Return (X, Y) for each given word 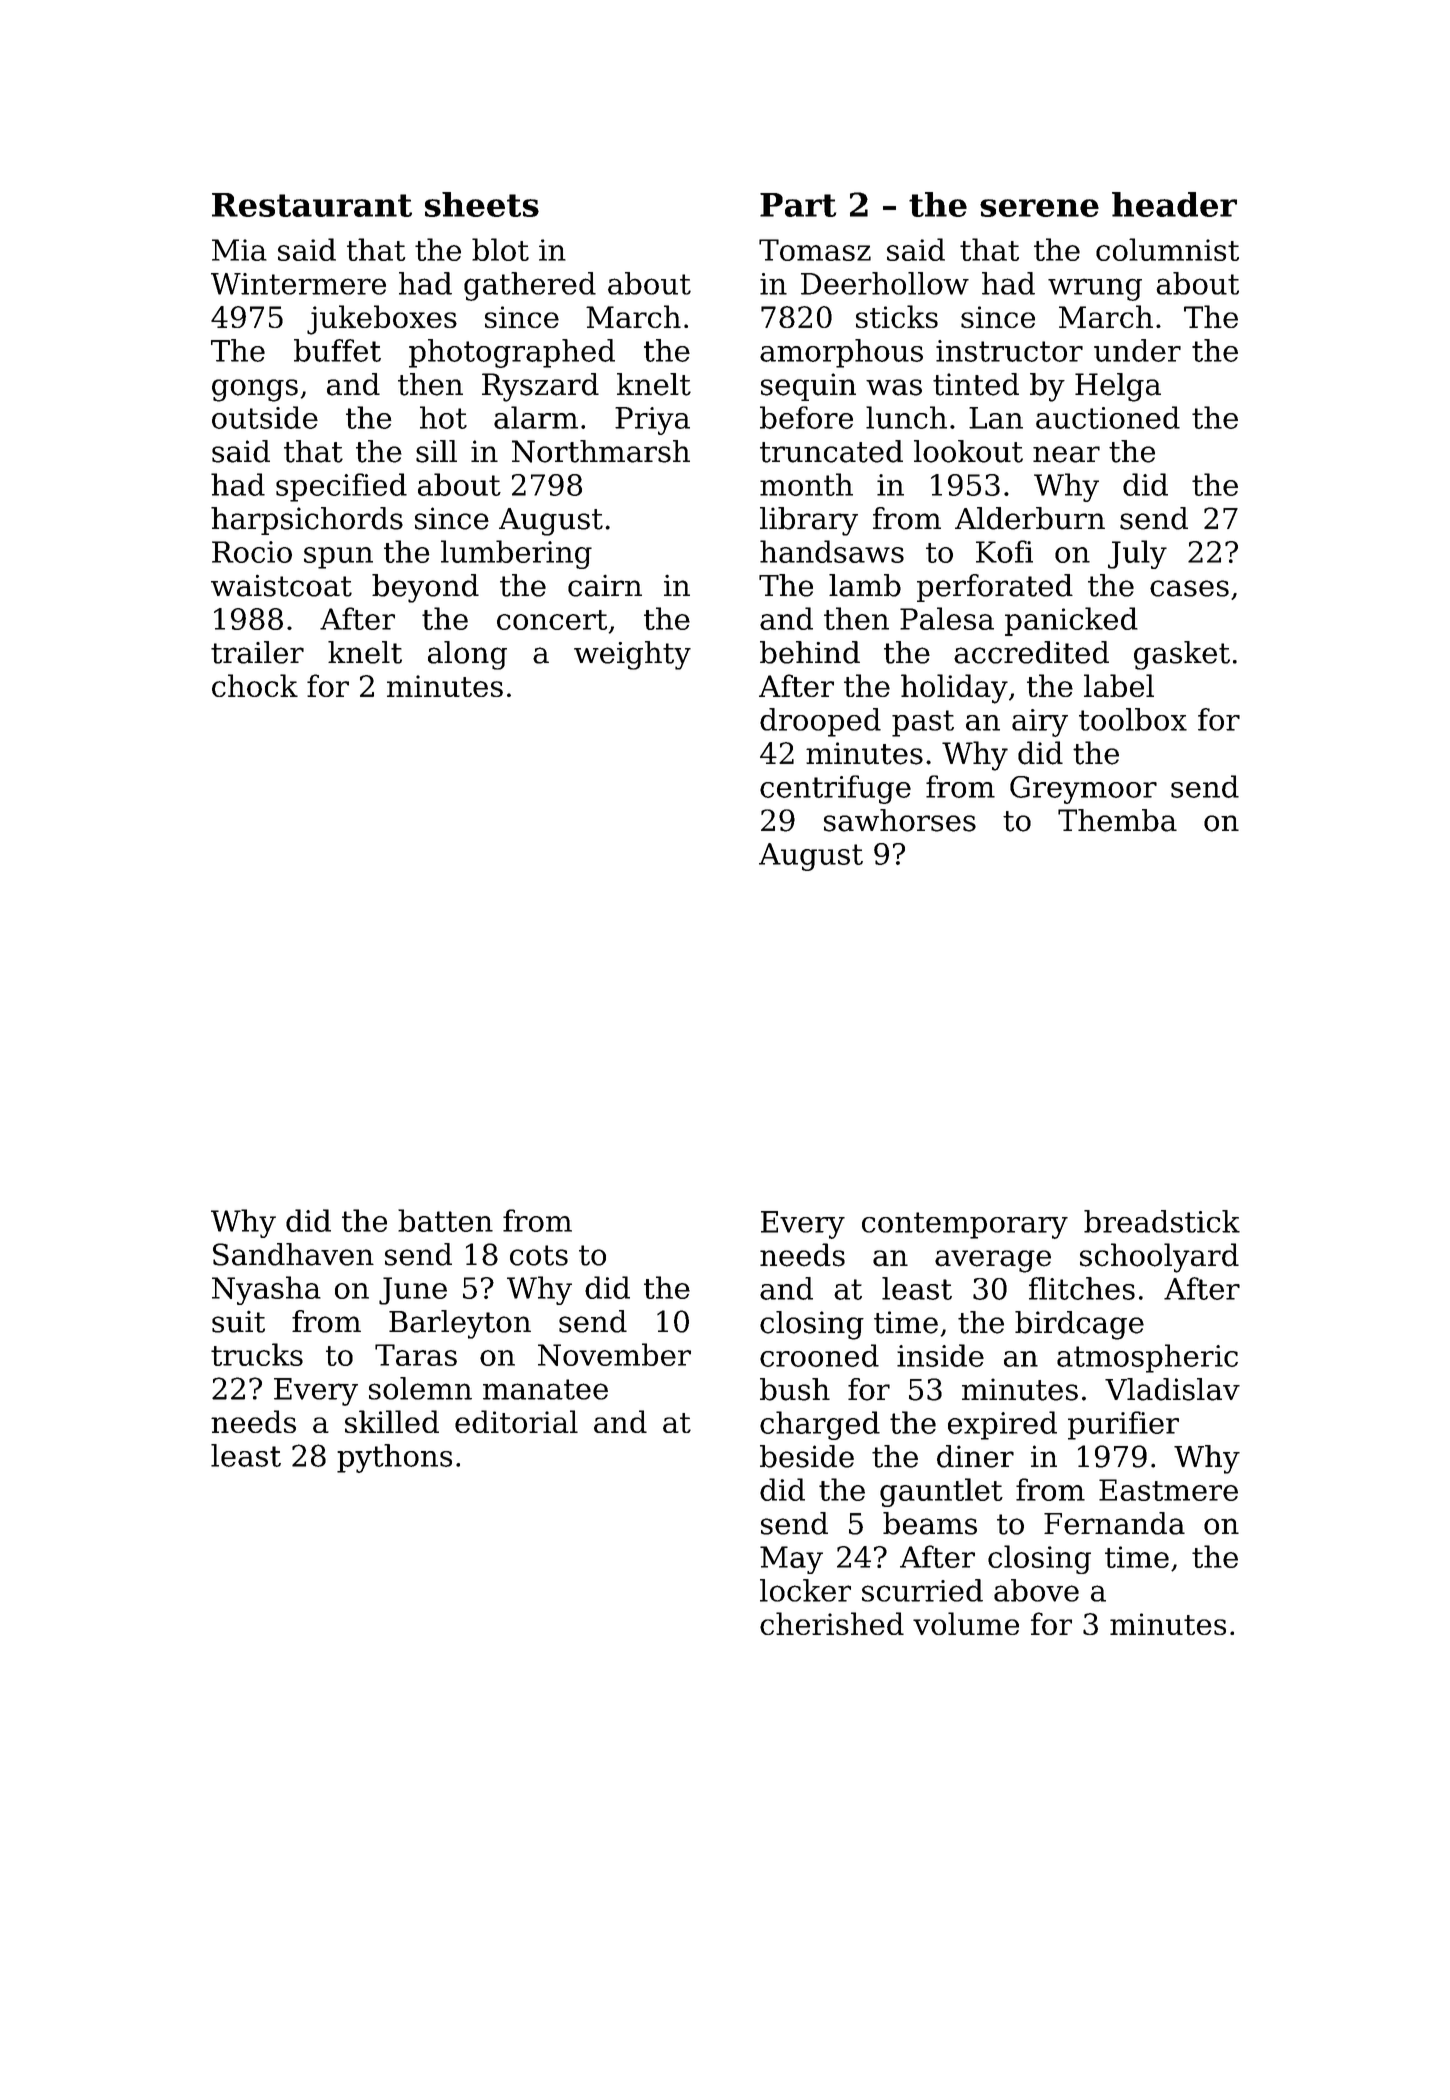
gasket (1182, 655)
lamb (865, 585)
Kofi (1004, 551)
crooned (819, 1355)
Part (798, 205)
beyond (425, 588)
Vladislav (1172, 1389)
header (1174, 204)
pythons (394, 1458)
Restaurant (312, 205)
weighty (632, 655)
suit (238, 1321)
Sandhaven (293, 1254)
